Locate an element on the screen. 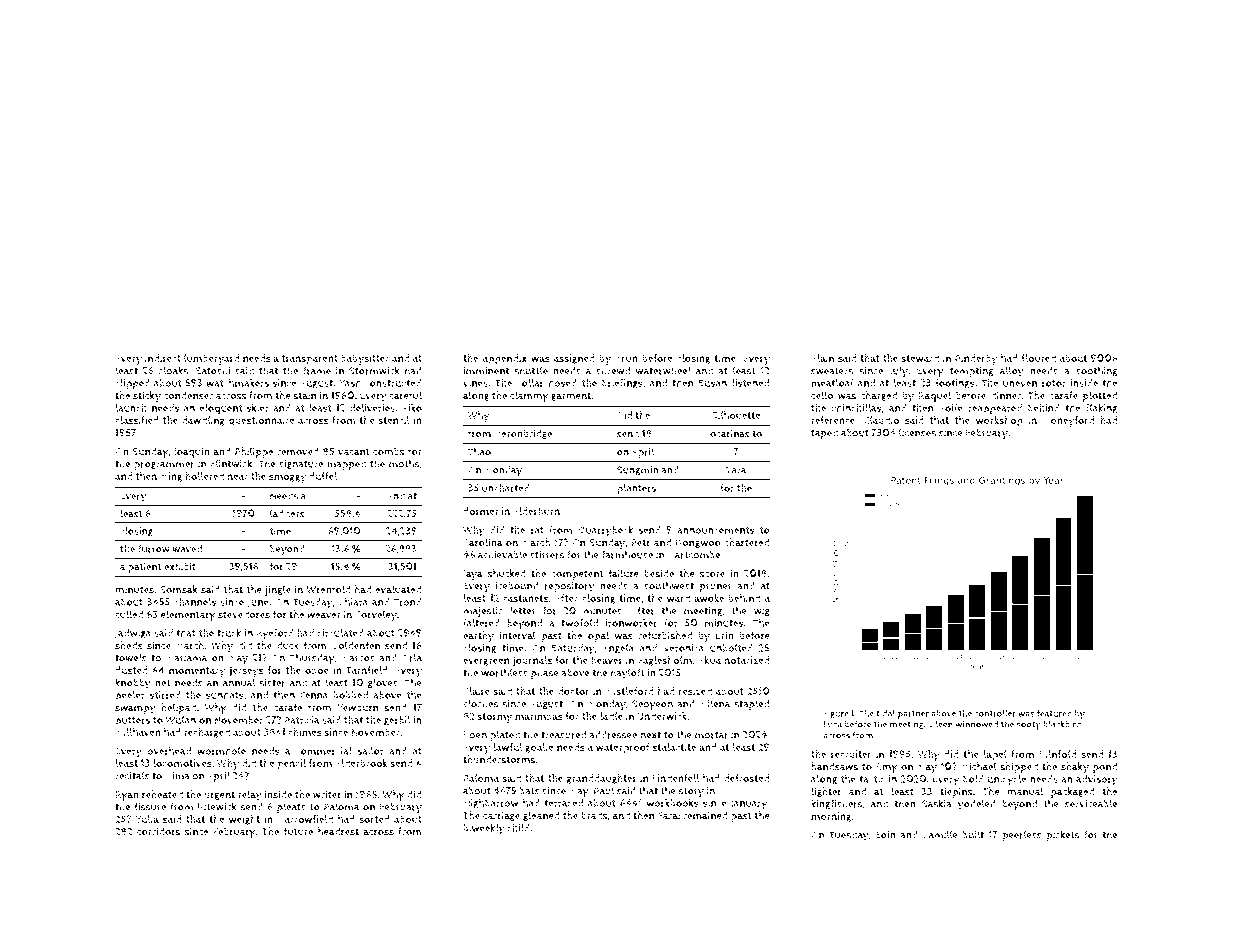 The height and width of the screenshot is (952, 1233). Arun is located at coordinates (626, 359).
